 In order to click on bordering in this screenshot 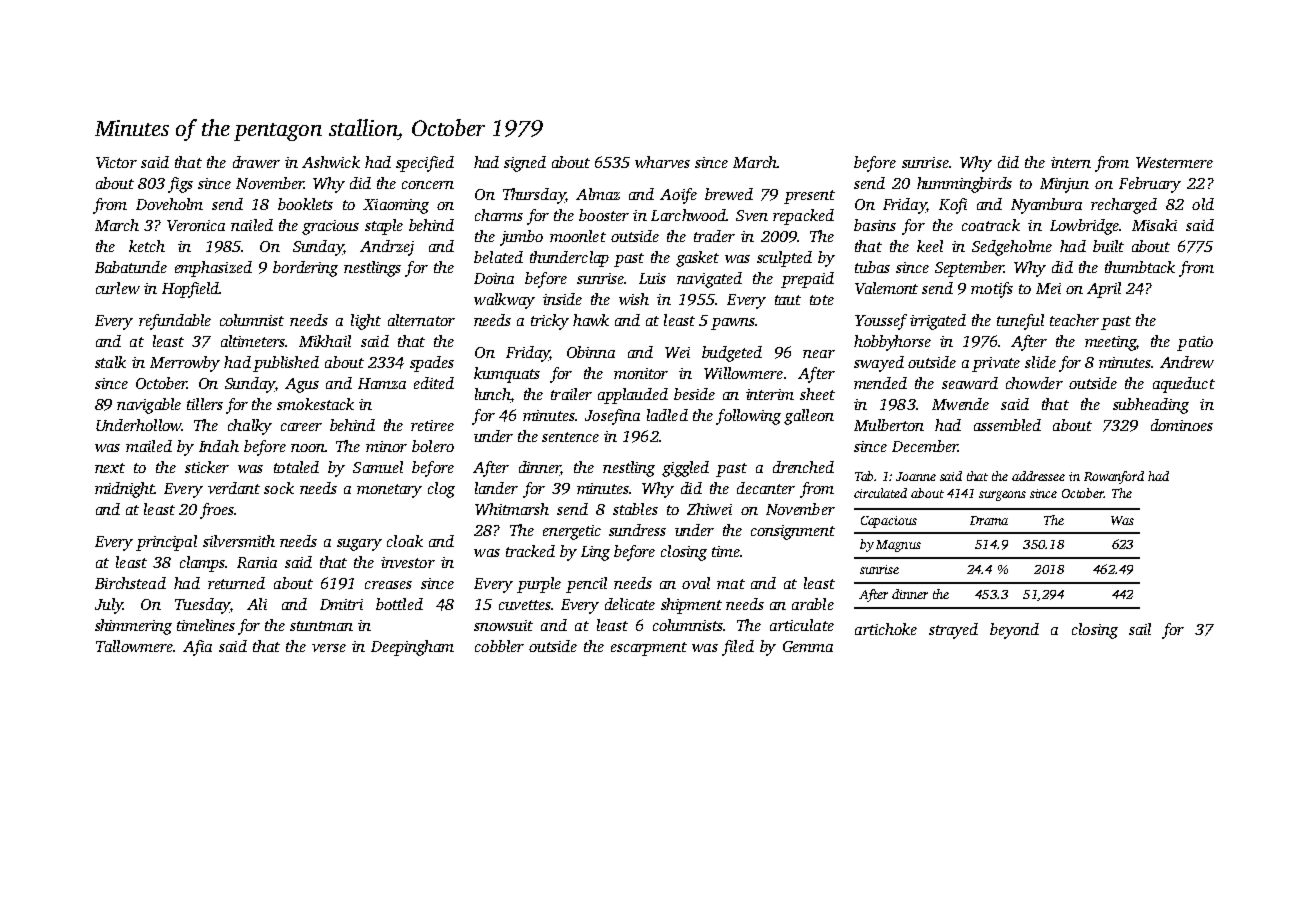, I will do `click(305, 269)`.
